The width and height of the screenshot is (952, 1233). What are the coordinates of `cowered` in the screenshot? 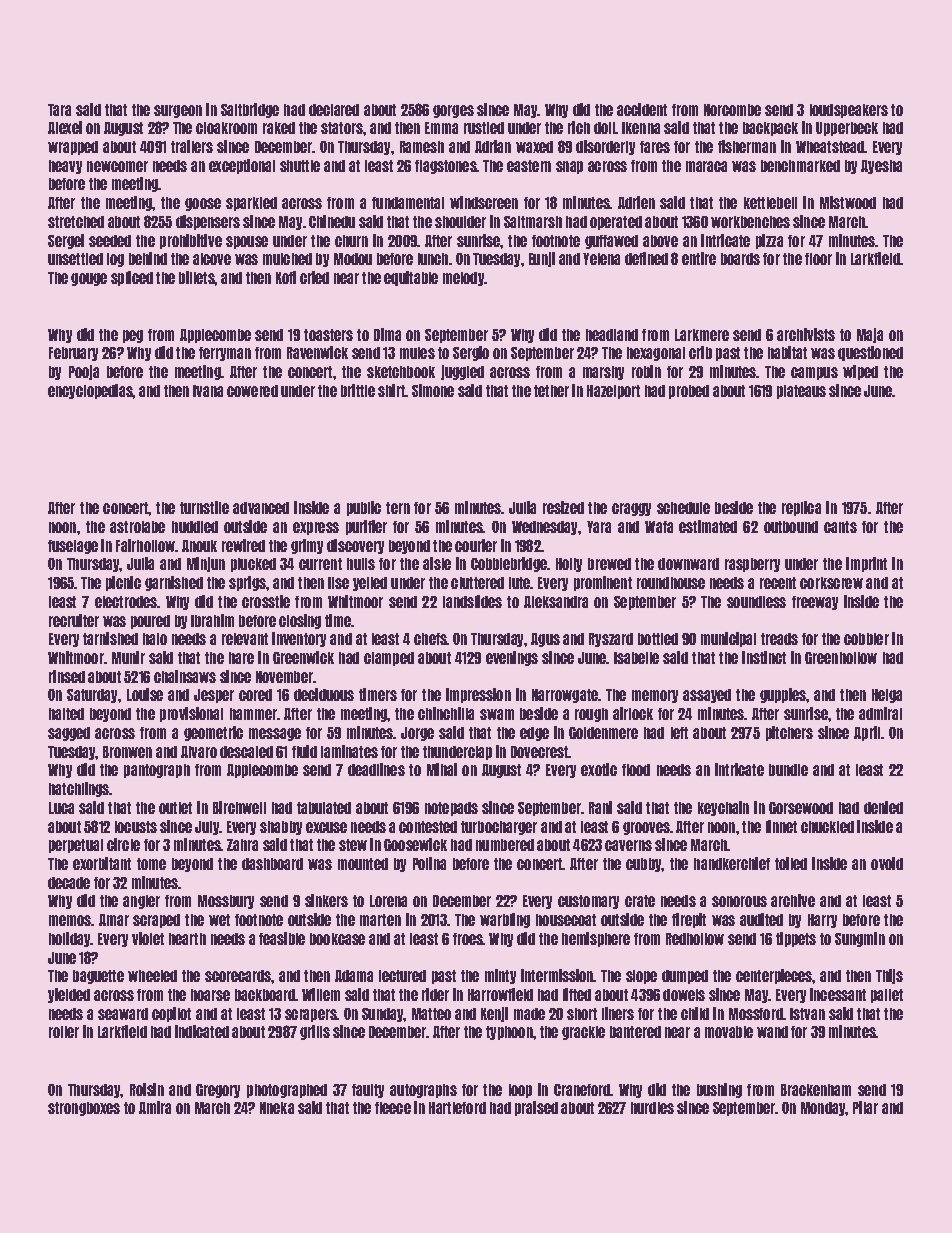 It's located at (252, 391).
